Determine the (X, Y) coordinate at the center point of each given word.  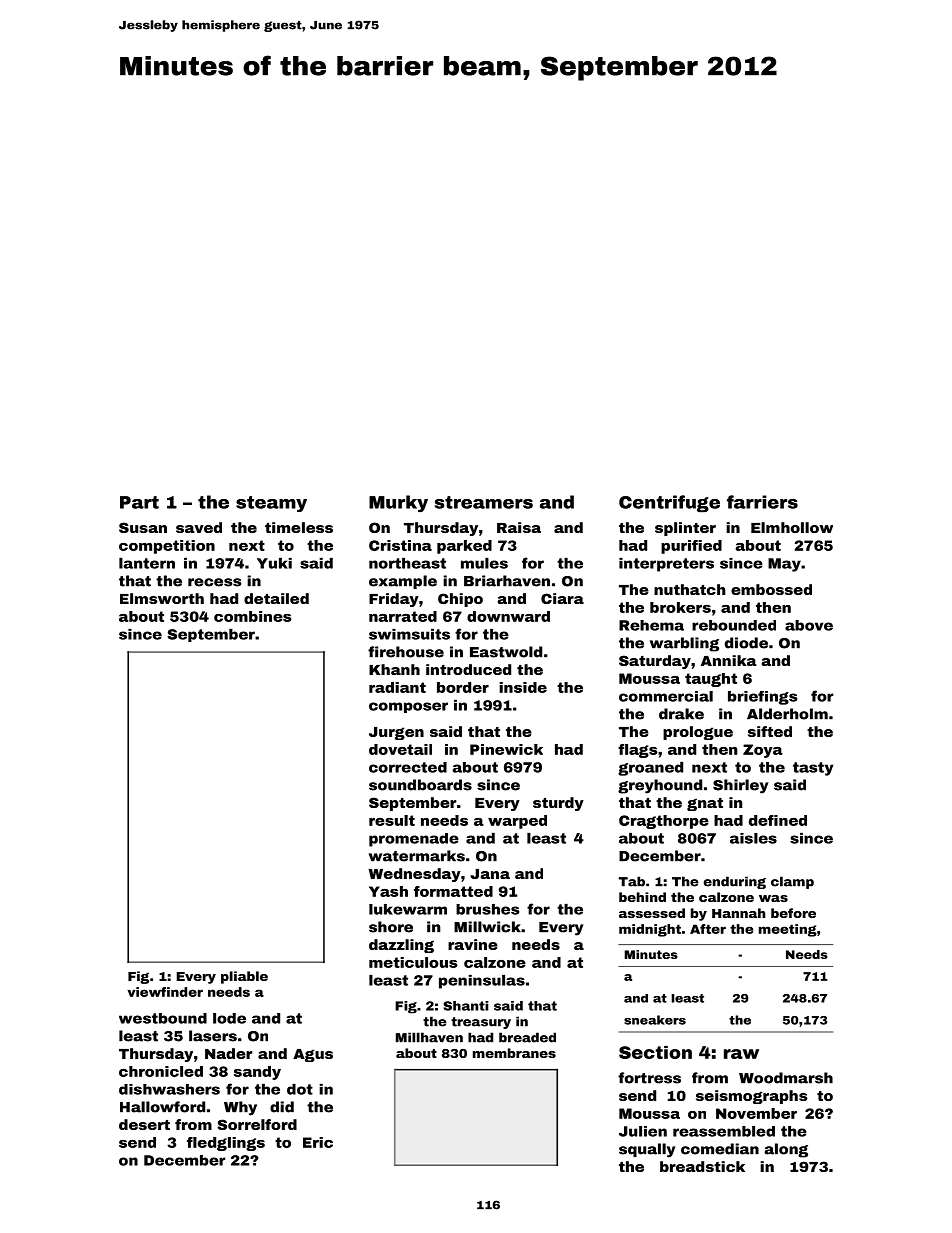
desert (144, 1124)
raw (741, 1054)
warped (517, 822)
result (392, 820)
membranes (514, 1053)
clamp (792, 882)
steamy (271, 504)
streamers (484, 502)
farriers (762, 502)
